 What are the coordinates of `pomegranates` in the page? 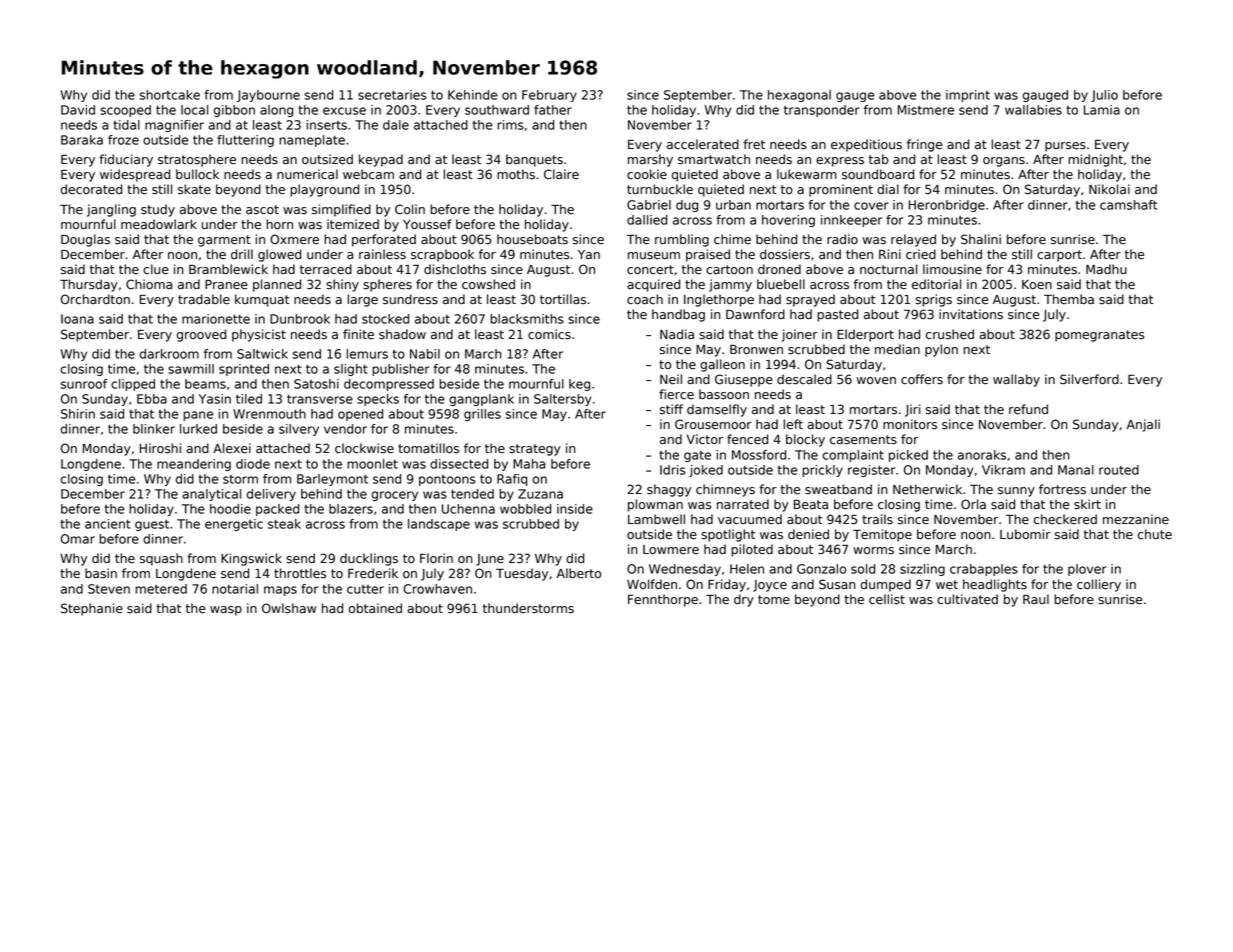 It's located at (1099, 336).
